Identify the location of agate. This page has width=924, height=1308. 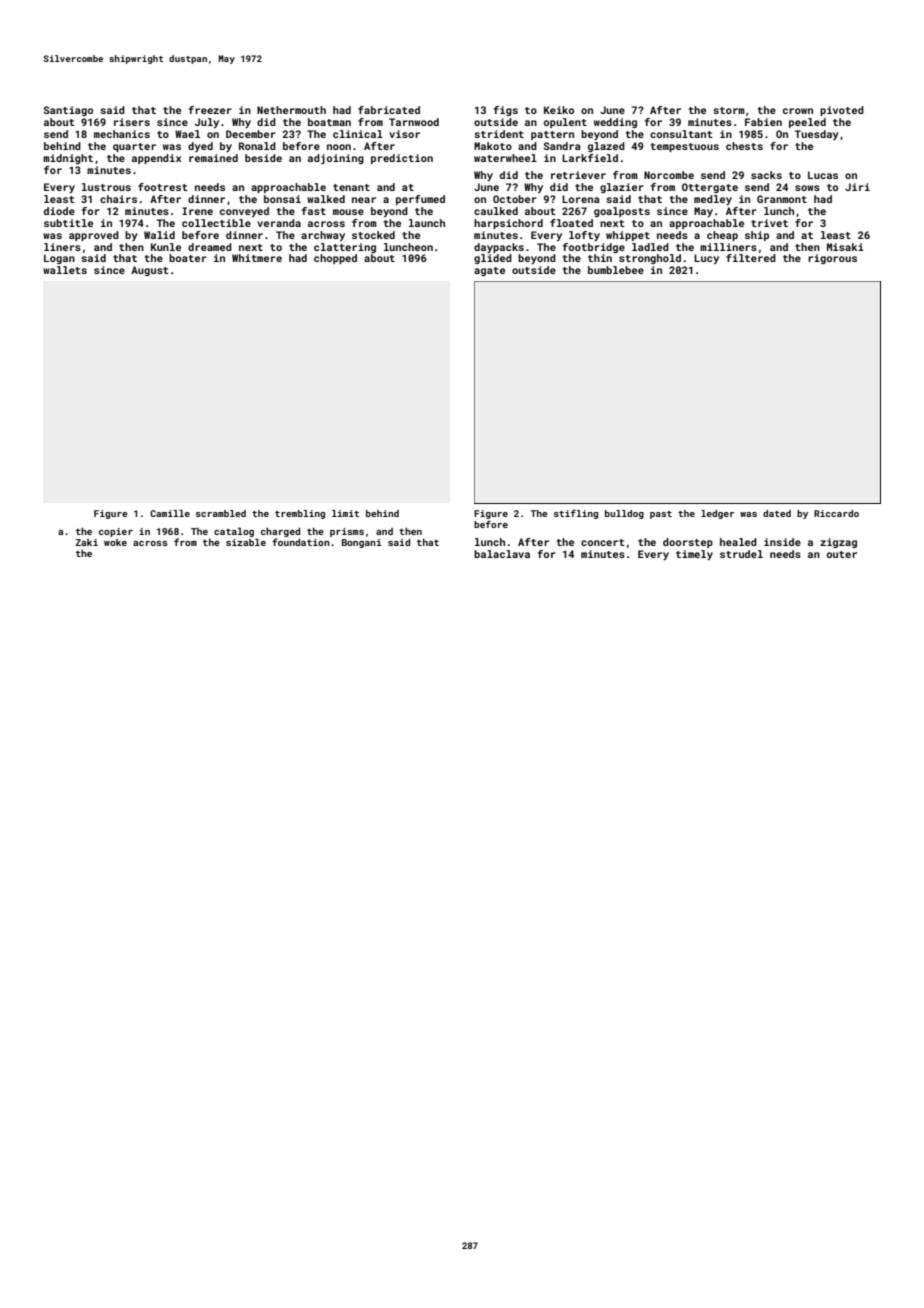
(489, 271).
